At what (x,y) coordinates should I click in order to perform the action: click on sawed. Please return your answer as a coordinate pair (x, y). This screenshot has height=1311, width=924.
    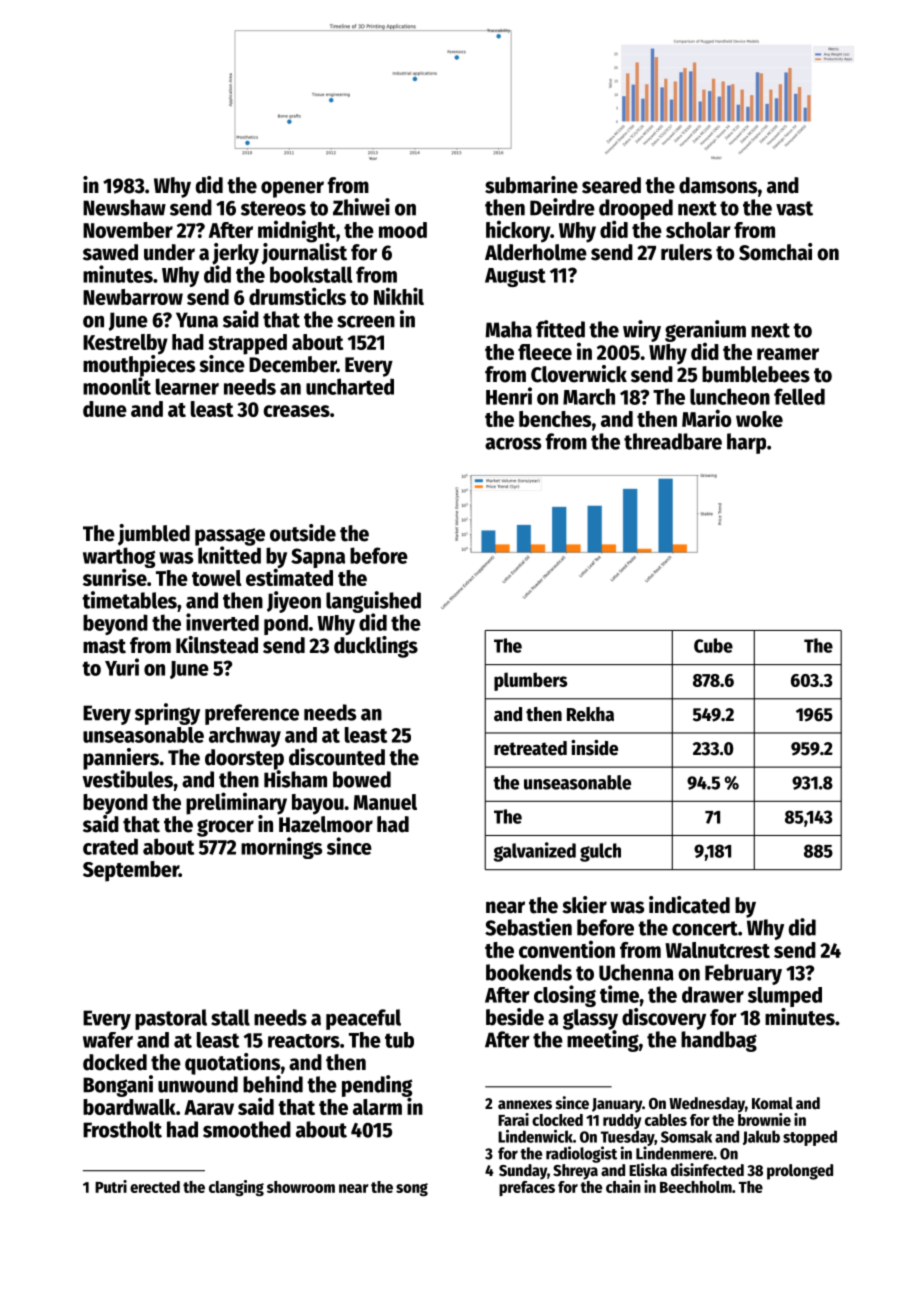
    Looking at the image, I should click on (110, 252).
